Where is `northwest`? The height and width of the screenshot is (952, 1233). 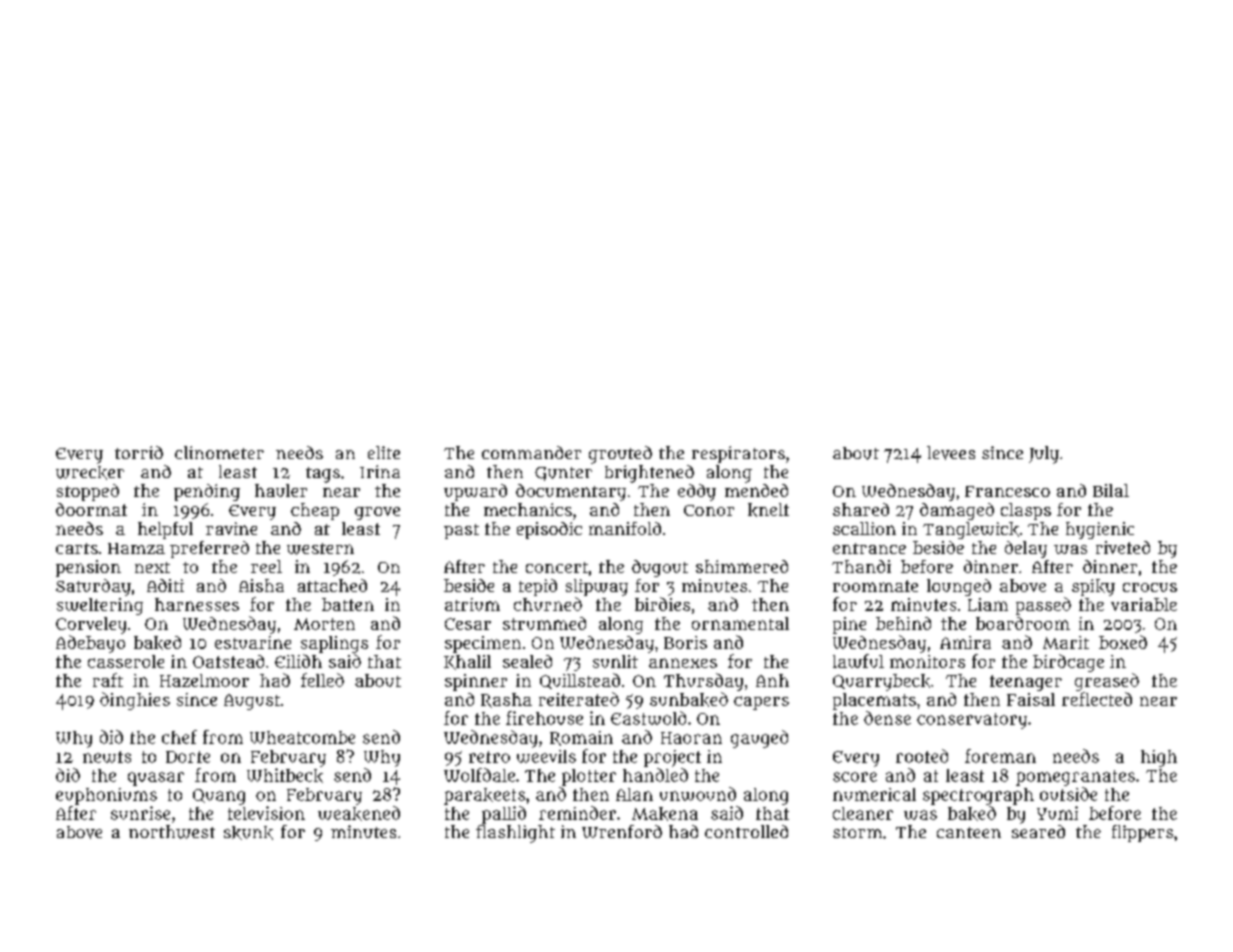 northwest is located at coordinates (172, 832).
